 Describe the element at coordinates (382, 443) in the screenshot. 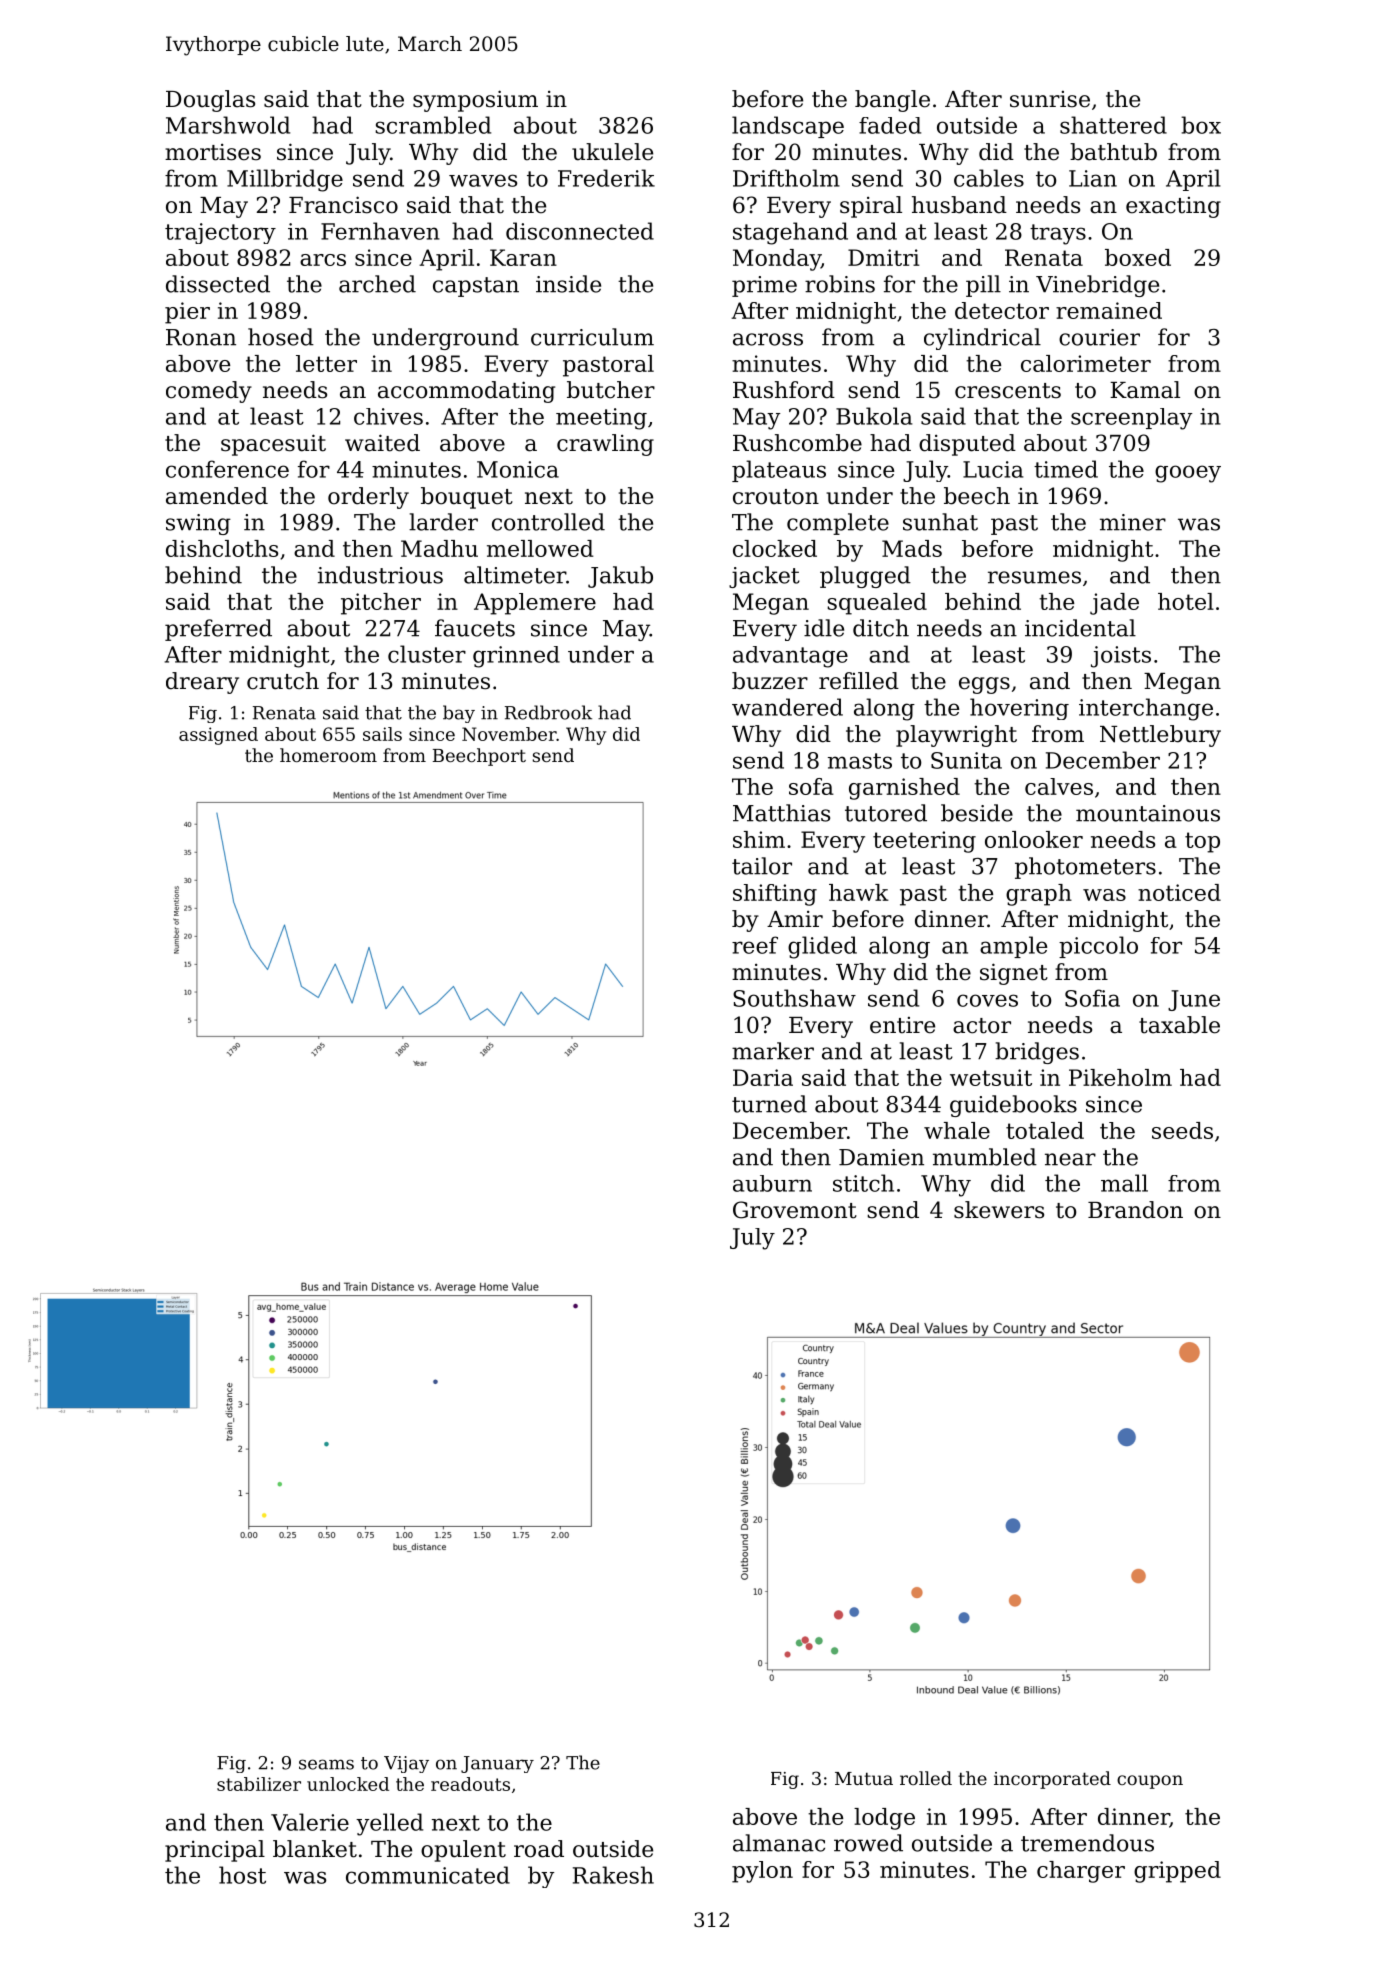

I see `waited` at that location.
